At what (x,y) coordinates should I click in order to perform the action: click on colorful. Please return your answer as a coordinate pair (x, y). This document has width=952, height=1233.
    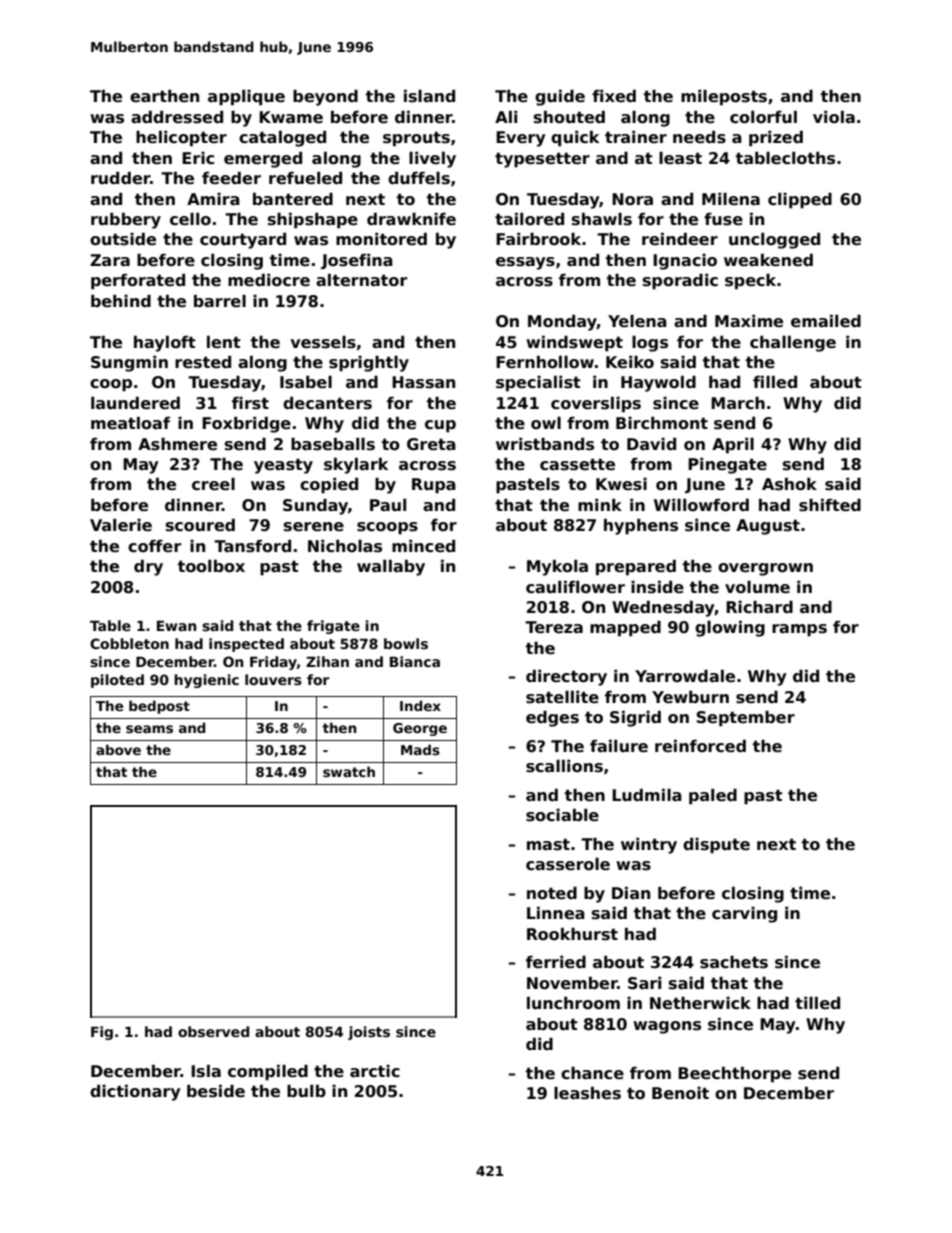
    Looking at the image, I should click on (763, 117).
